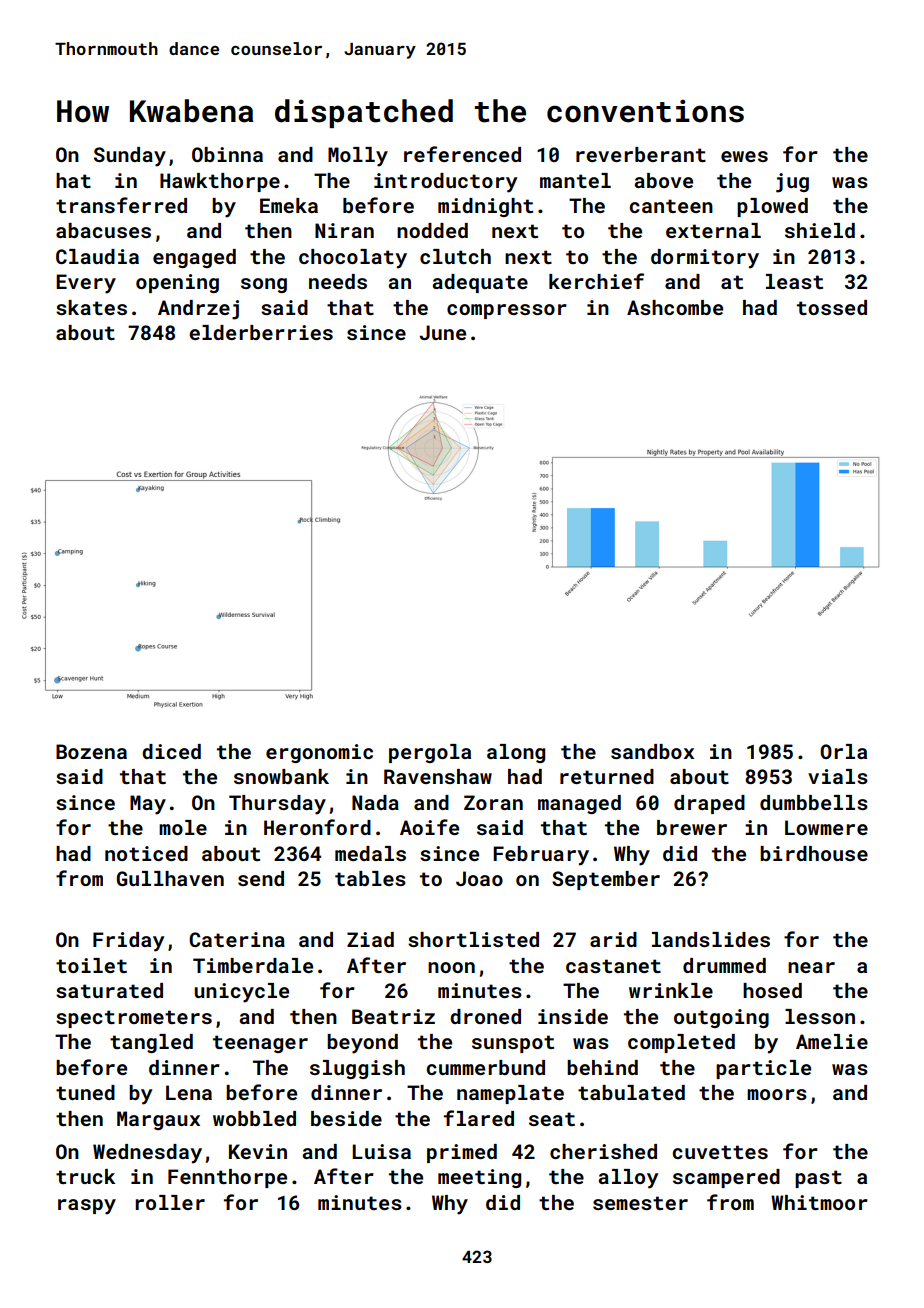 This screenshot has width=924, height=1308. What do you see at coordinates (832, 307) in the screenshot?
I see `tossed` at bounding box center [832, 307].
